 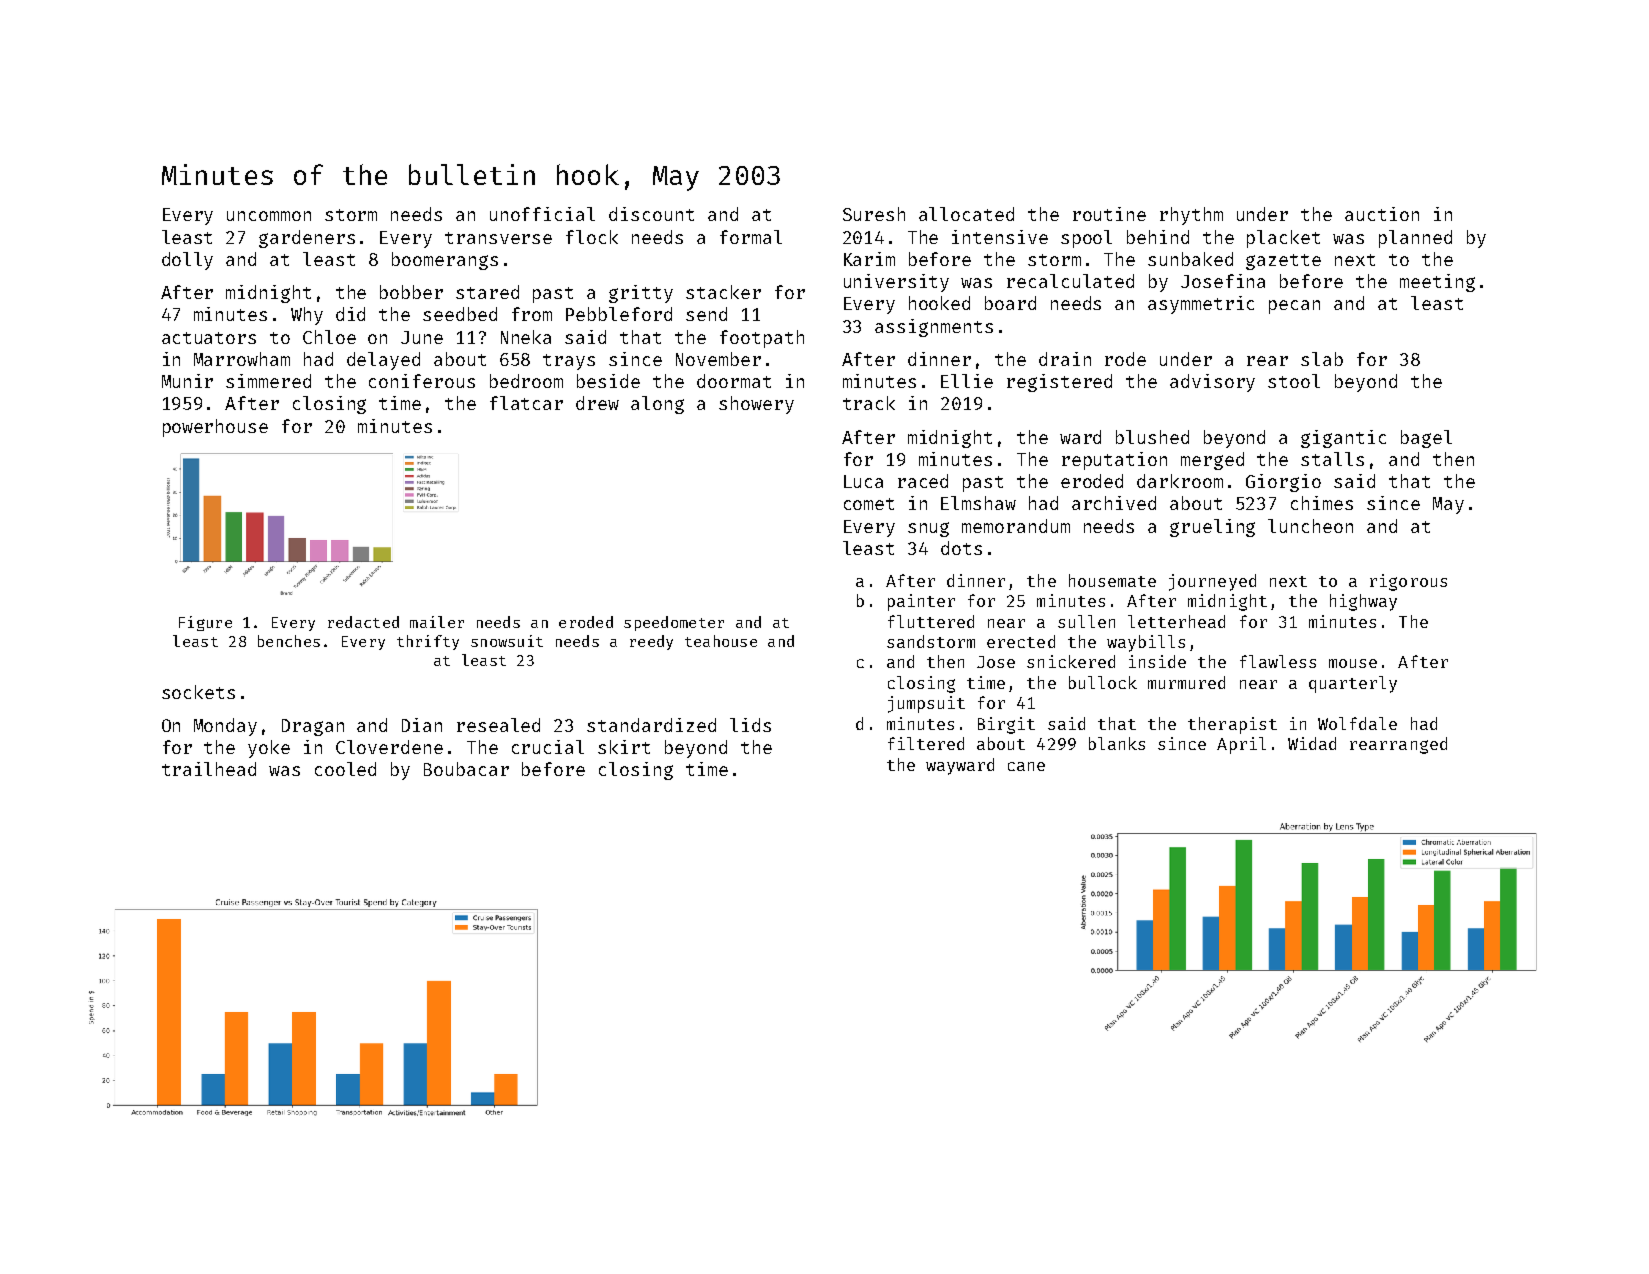 What do you see at coordinates (1212, 383) in the page?
I see `advisory` at bounding box center [1212, 383].
